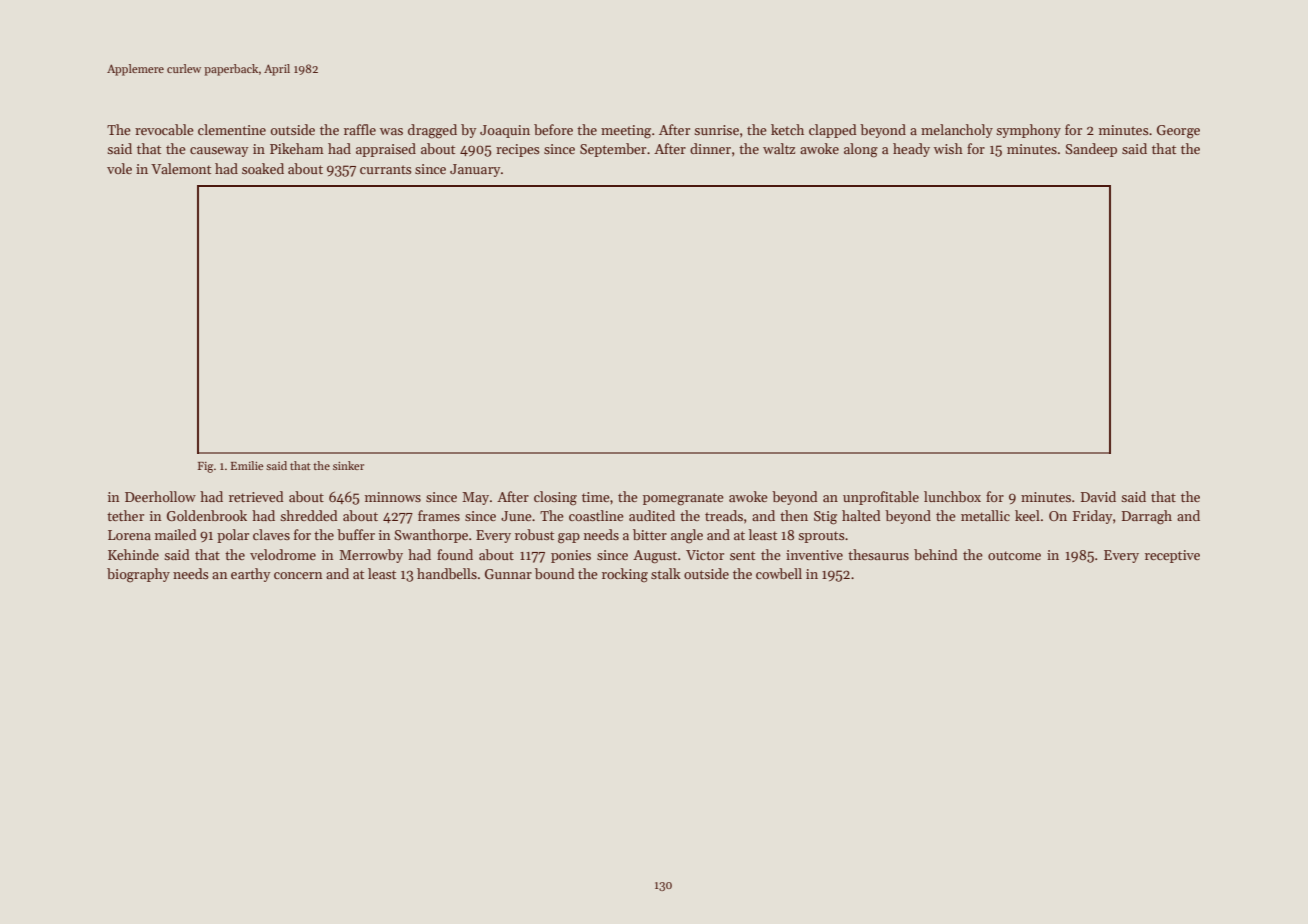 The image size is (1308, 924). I want to click on revocable, so click(164, 129).
